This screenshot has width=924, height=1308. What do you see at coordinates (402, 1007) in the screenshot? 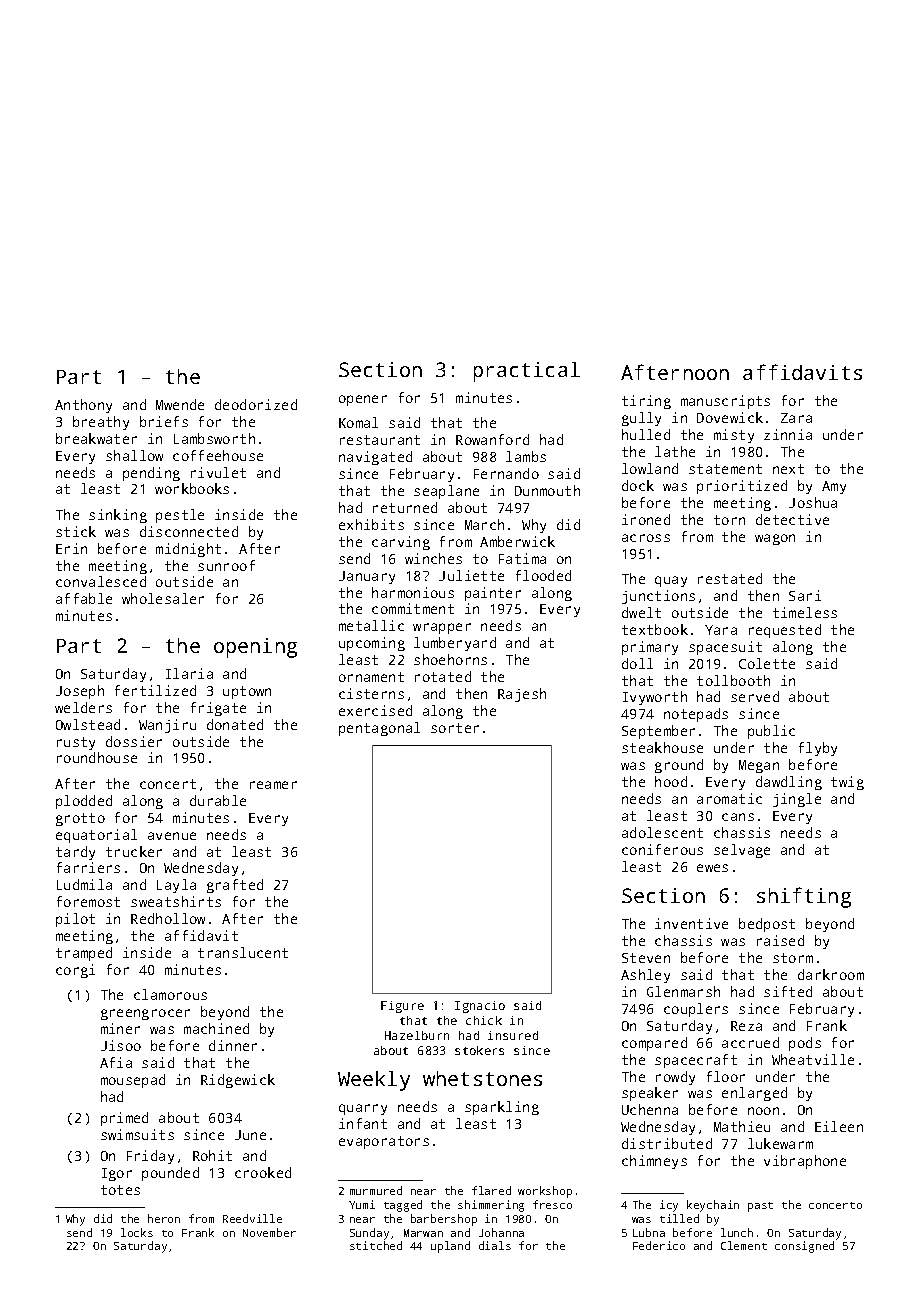
I see `Figure` at bounding box center [402, 1007].
